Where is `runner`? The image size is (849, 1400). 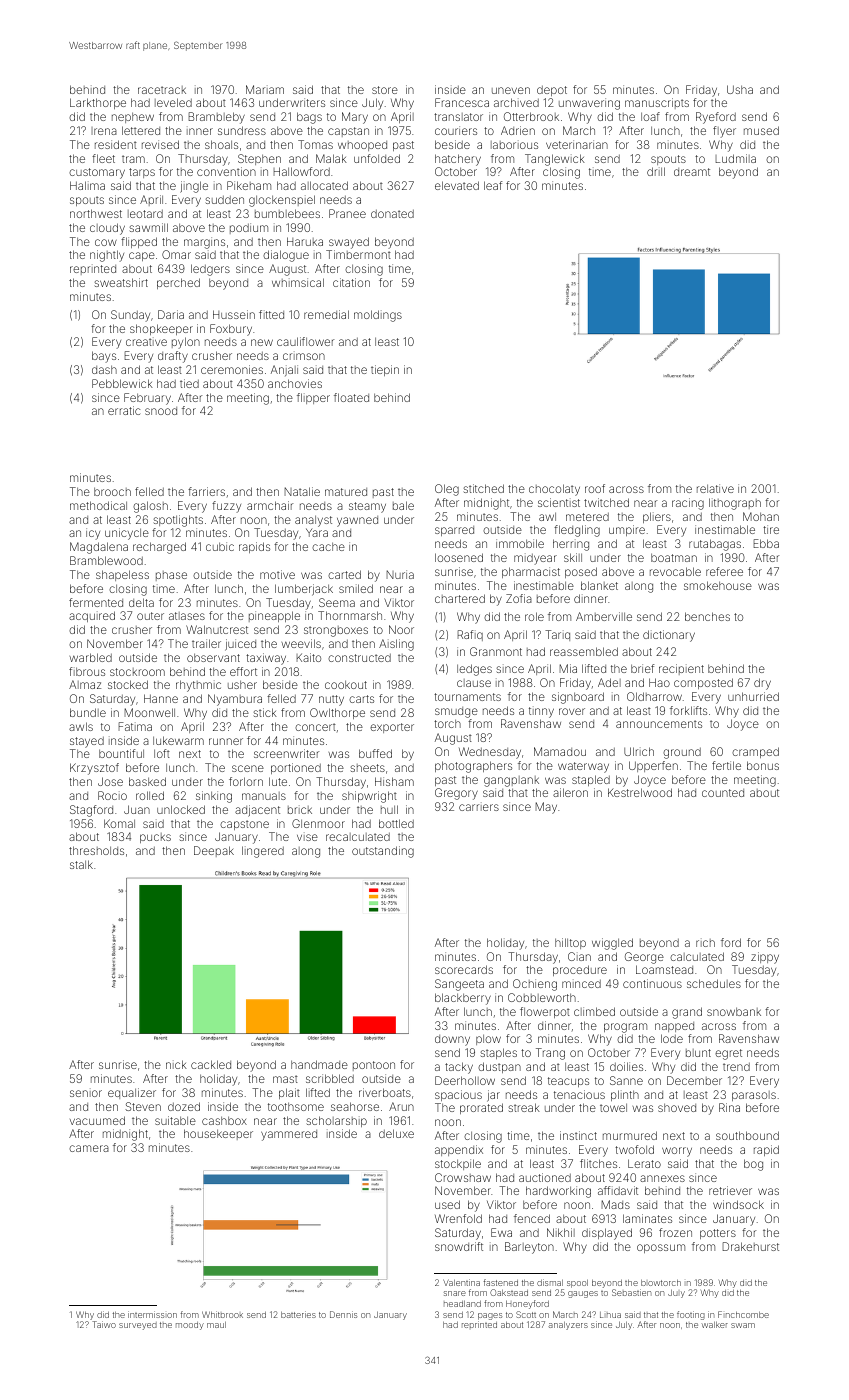 runner is located at coordinates (226, 741).
